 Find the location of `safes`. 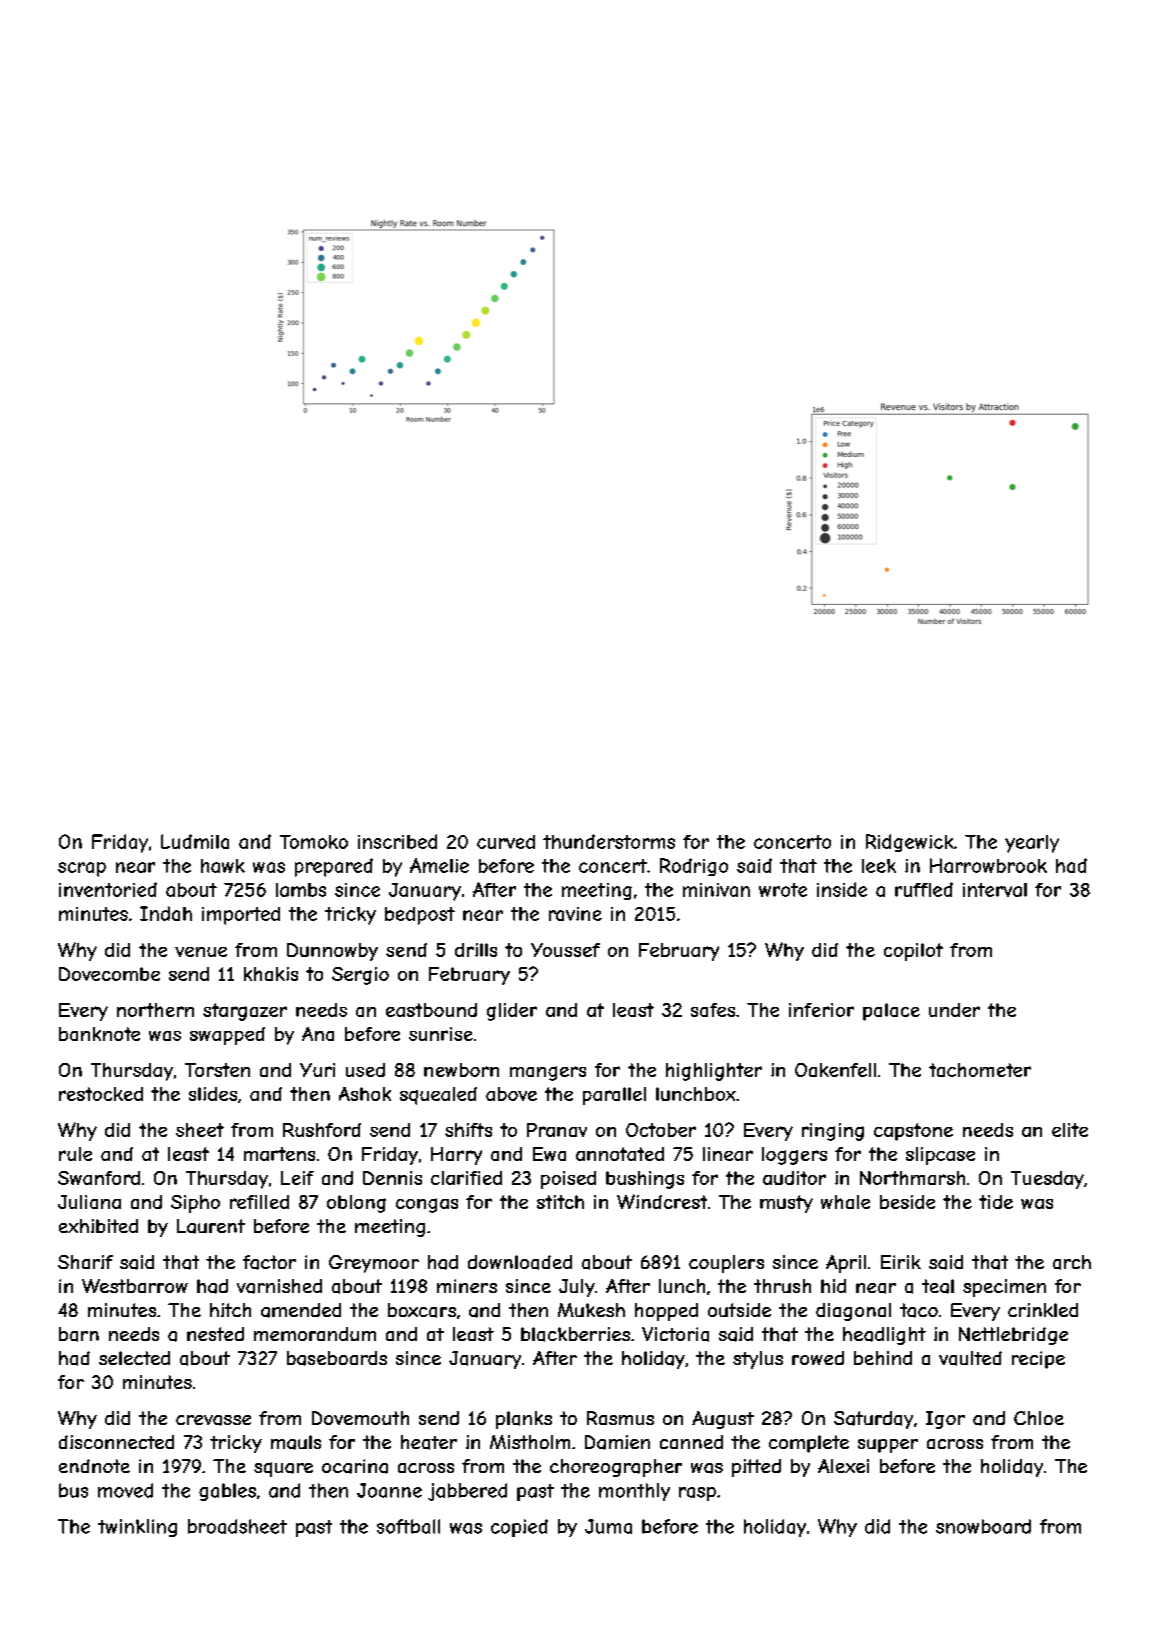

safes is located at coordinates (713, 1010).
